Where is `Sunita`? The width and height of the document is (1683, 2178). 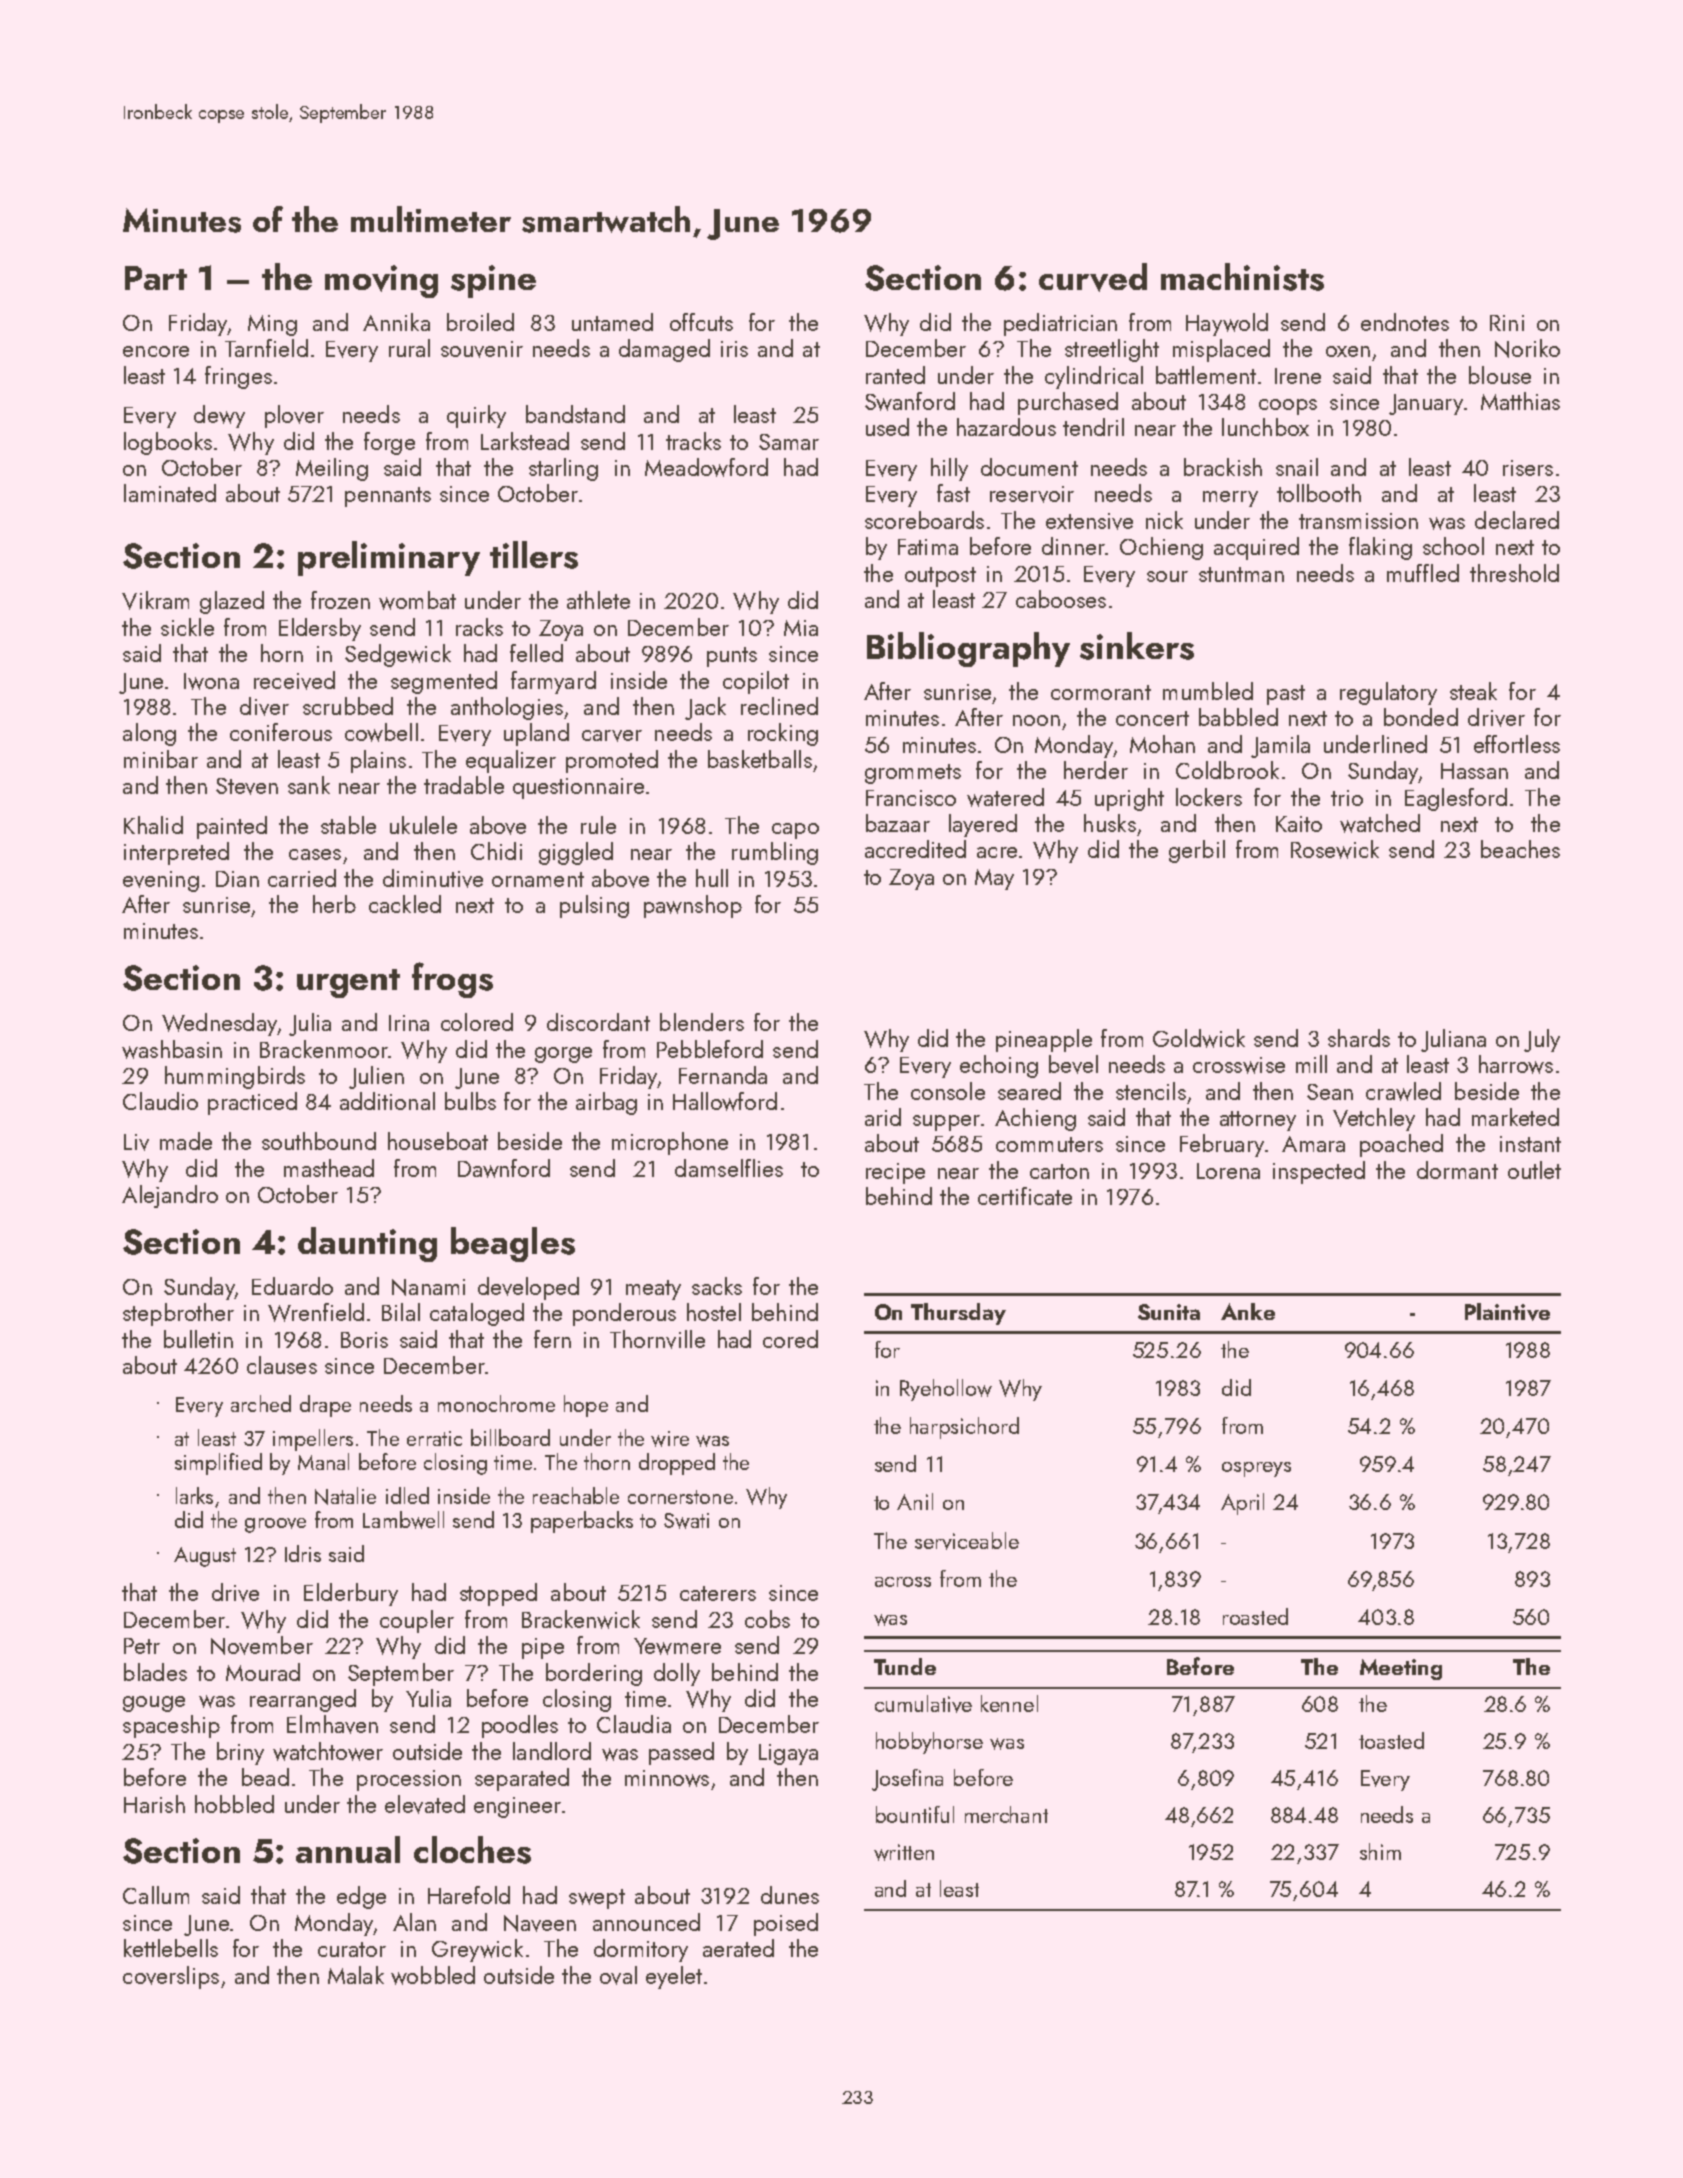
Sunita is located at coordinates (1169, 1312).
